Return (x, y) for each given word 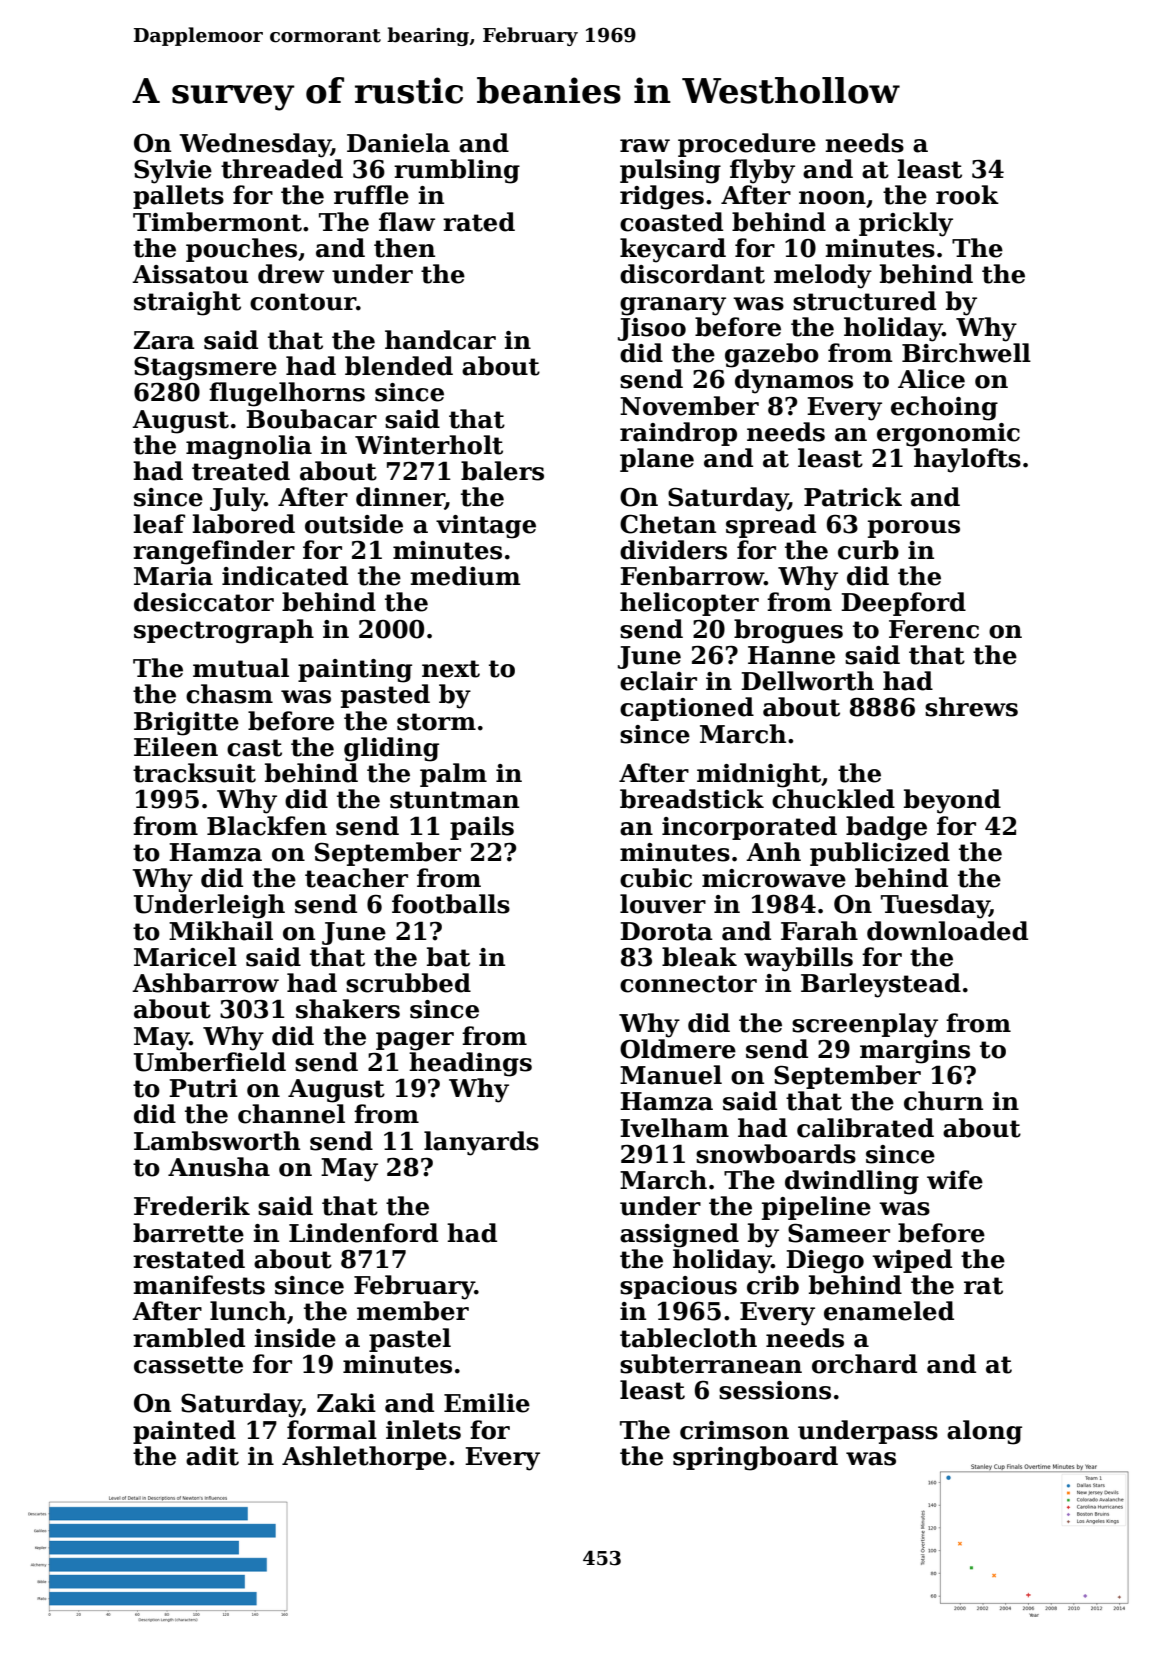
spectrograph (224, 631)
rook (967, 195)
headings (470, 1064)
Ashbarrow (205, 983)
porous (914, 529)
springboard (755, 1458)
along (984, 1432)
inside (295, 1338)
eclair (658, 681)
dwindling (852, 1182)
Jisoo (652, 329)
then (404, 248)
